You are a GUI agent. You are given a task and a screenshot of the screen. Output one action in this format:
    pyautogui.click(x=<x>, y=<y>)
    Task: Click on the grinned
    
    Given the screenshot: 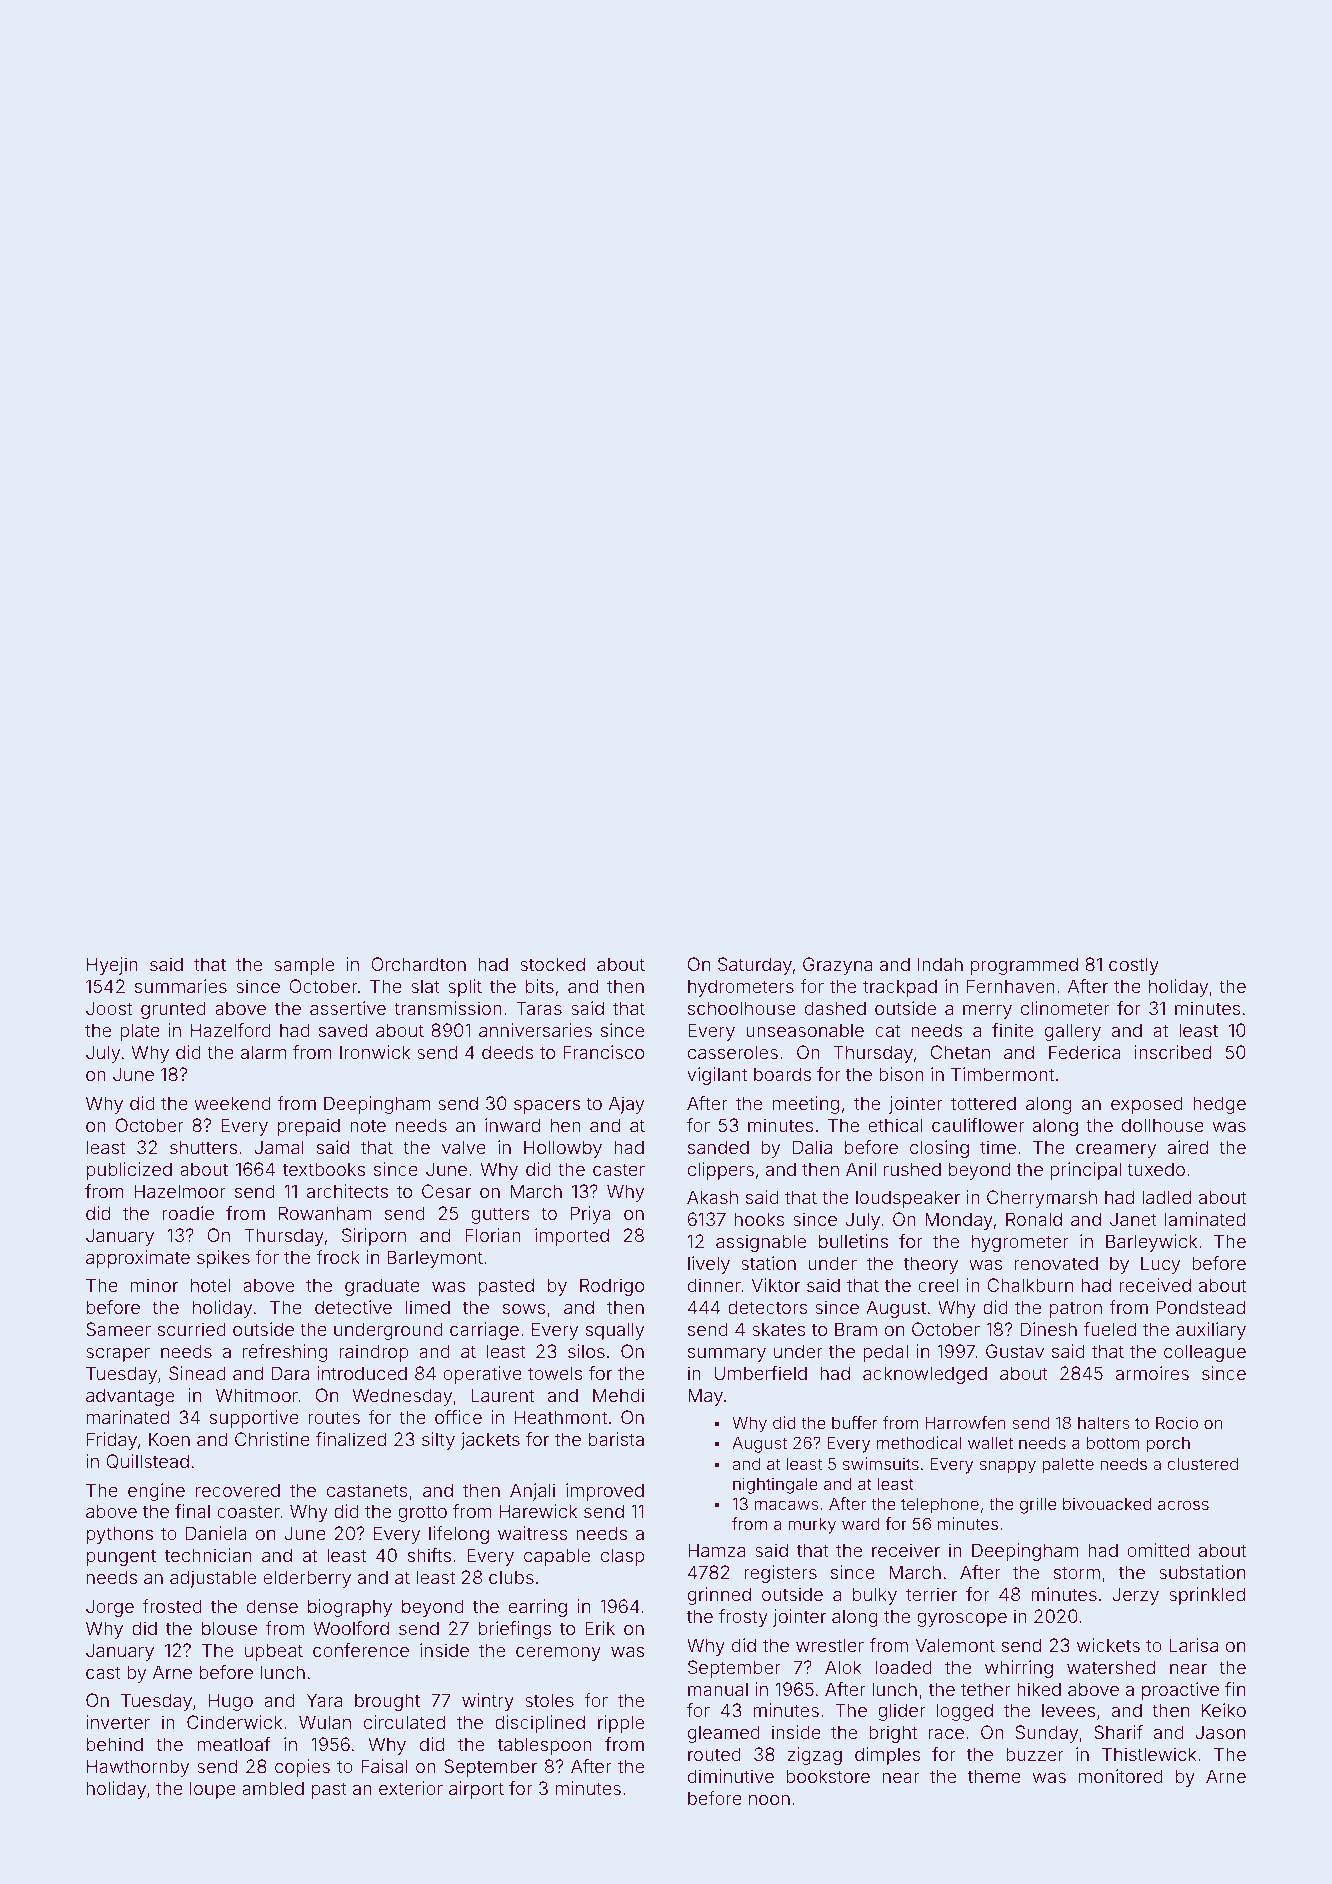 What is the action you would take?
    pyautogui.click(x=719, y=1596)
